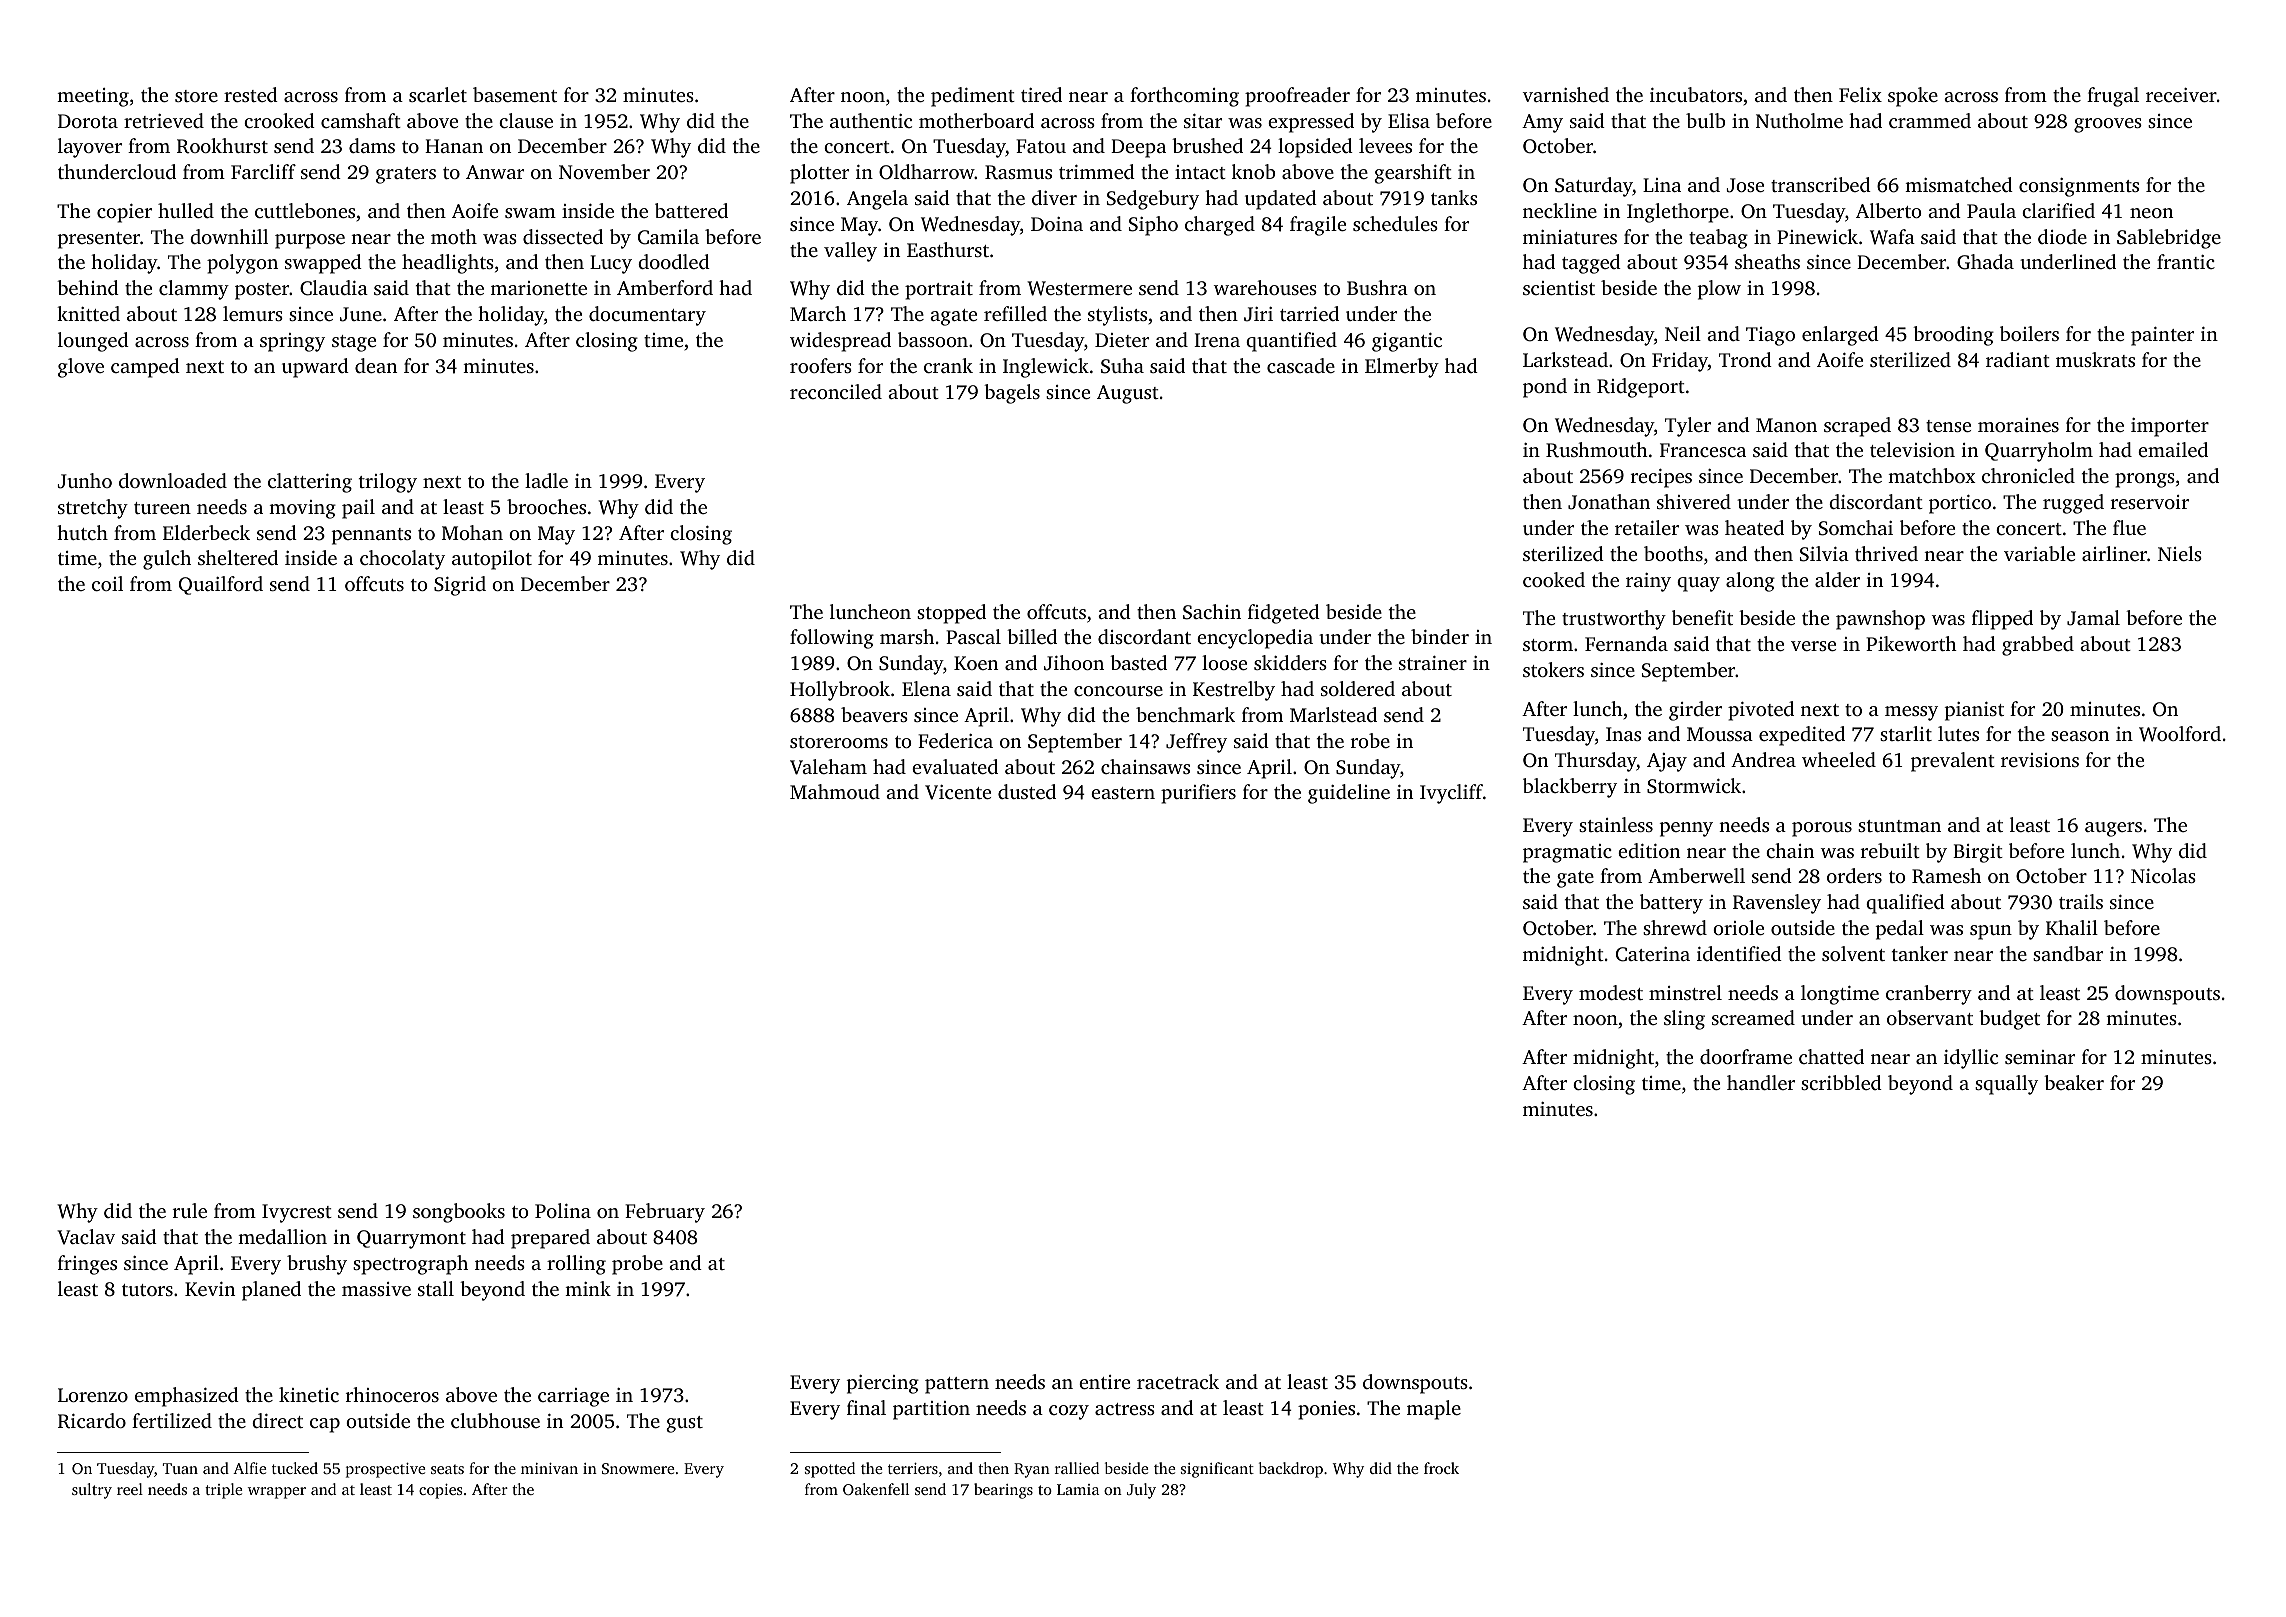 This screenshot has width=2286, height=1617. Describe the element at coordinates (190, 1210) in the screenshot. I see `rule` at that location.
